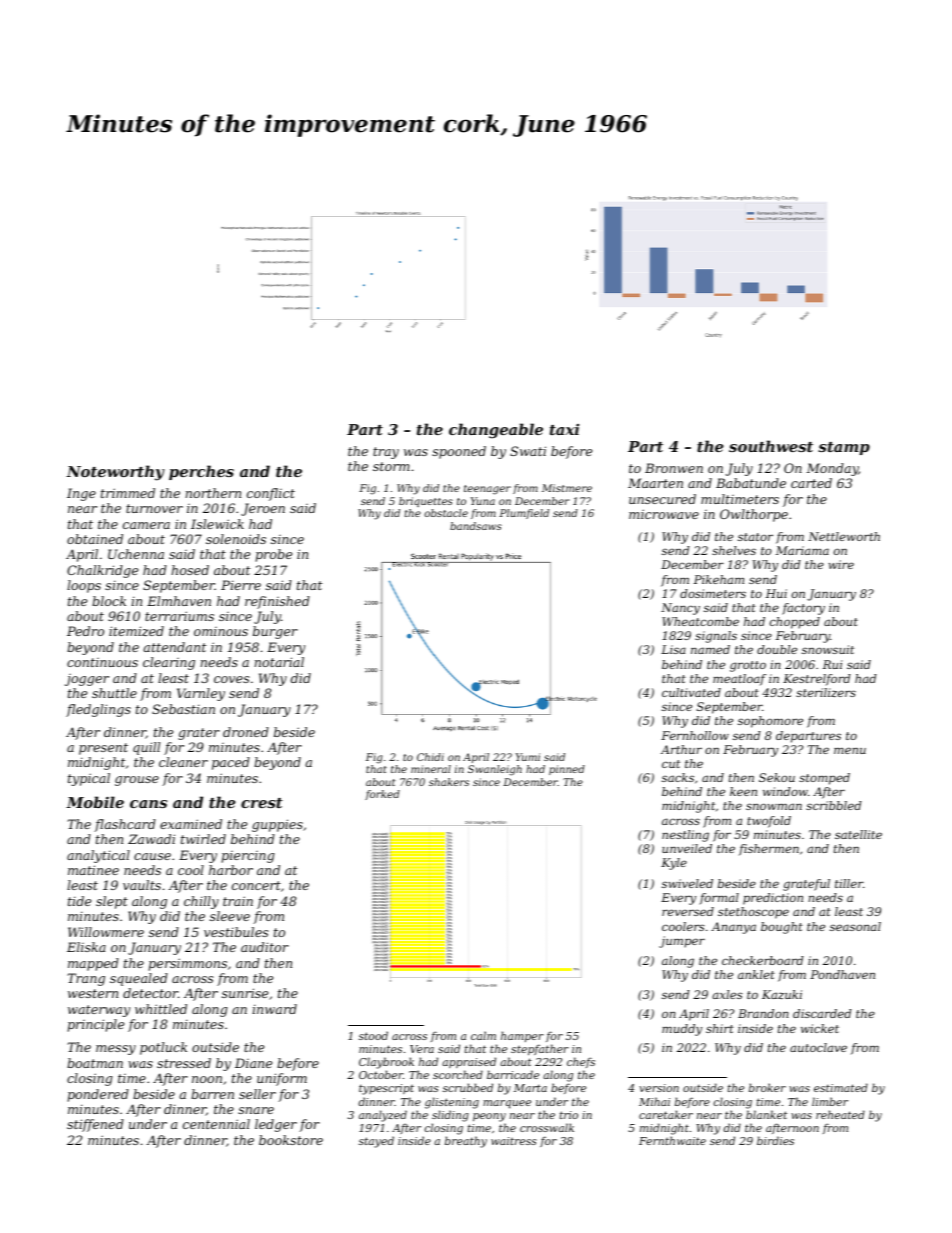 The image size is (952, 1233). I want to click on Lisa, so click(673, 649).
